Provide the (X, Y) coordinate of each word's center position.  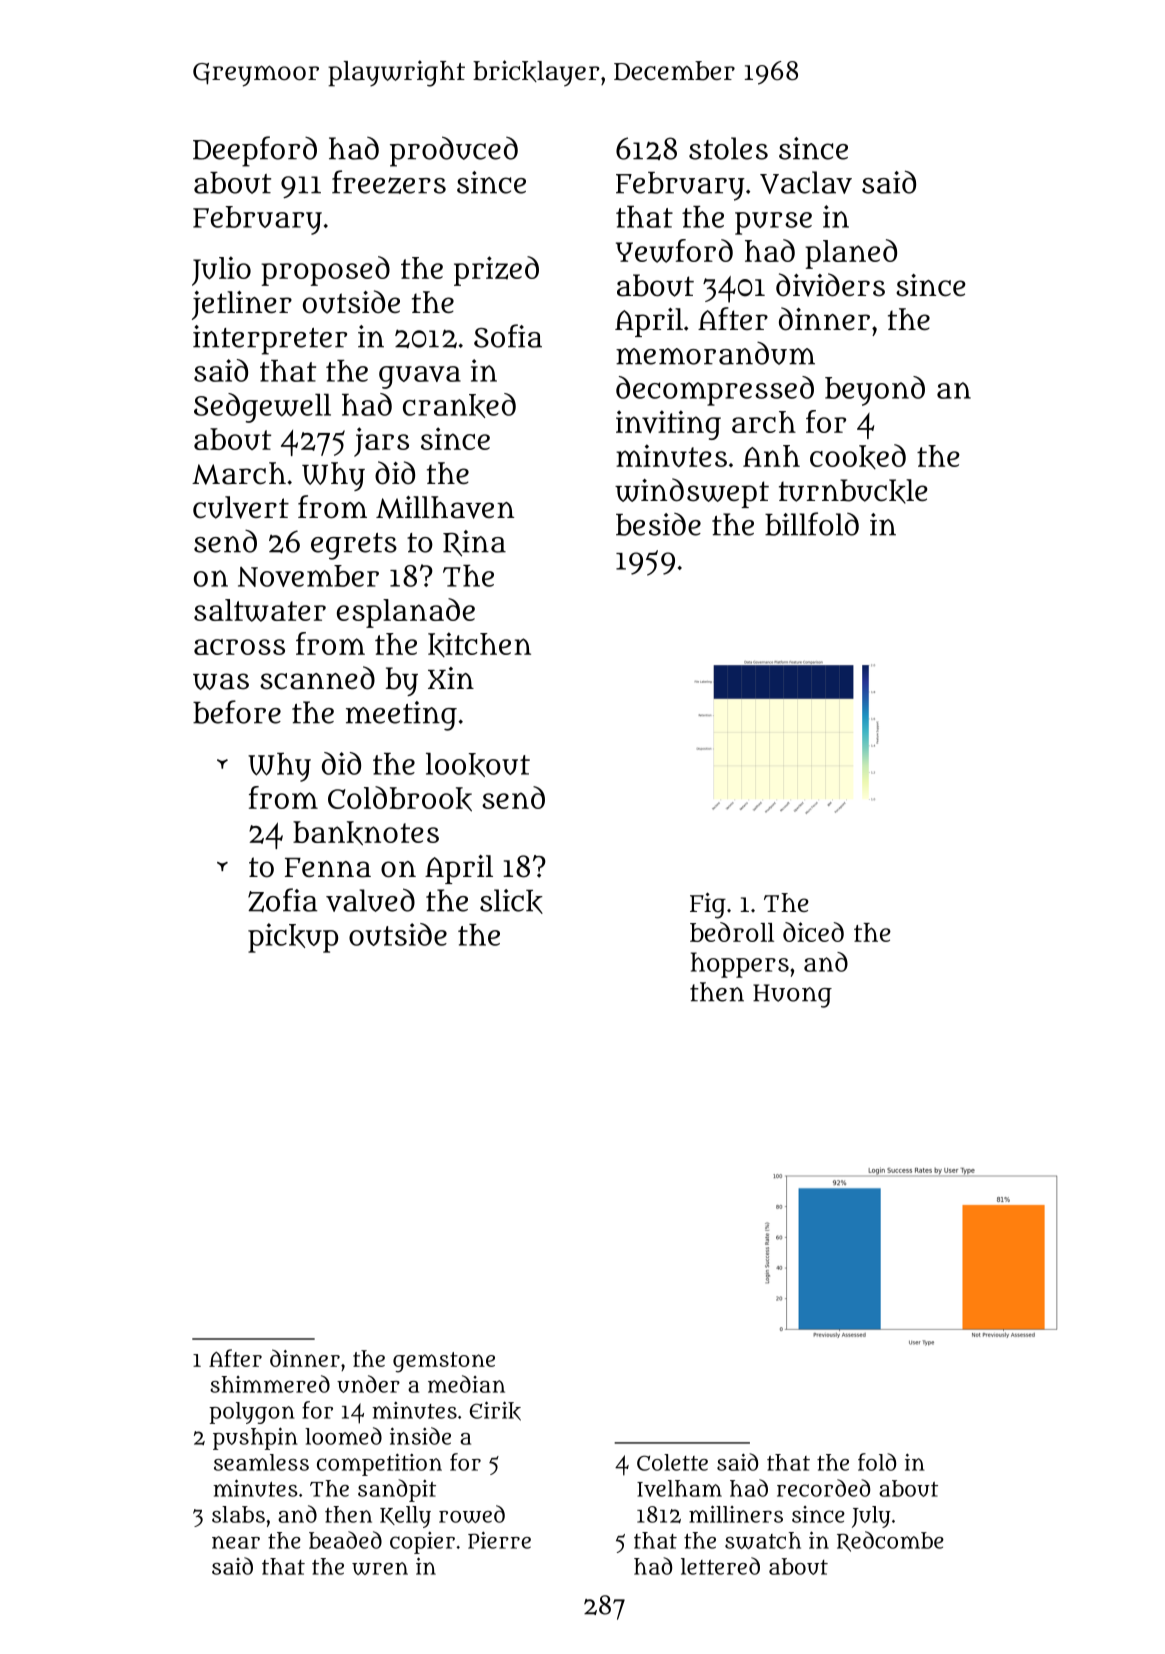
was (221, 681)
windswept (692, 493)
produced (454, 151)
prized (496, 271)
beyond (875, 391)
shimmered (270, 1384)
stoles (728, 148)
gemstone (444, 1362)
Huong (792, 996)
